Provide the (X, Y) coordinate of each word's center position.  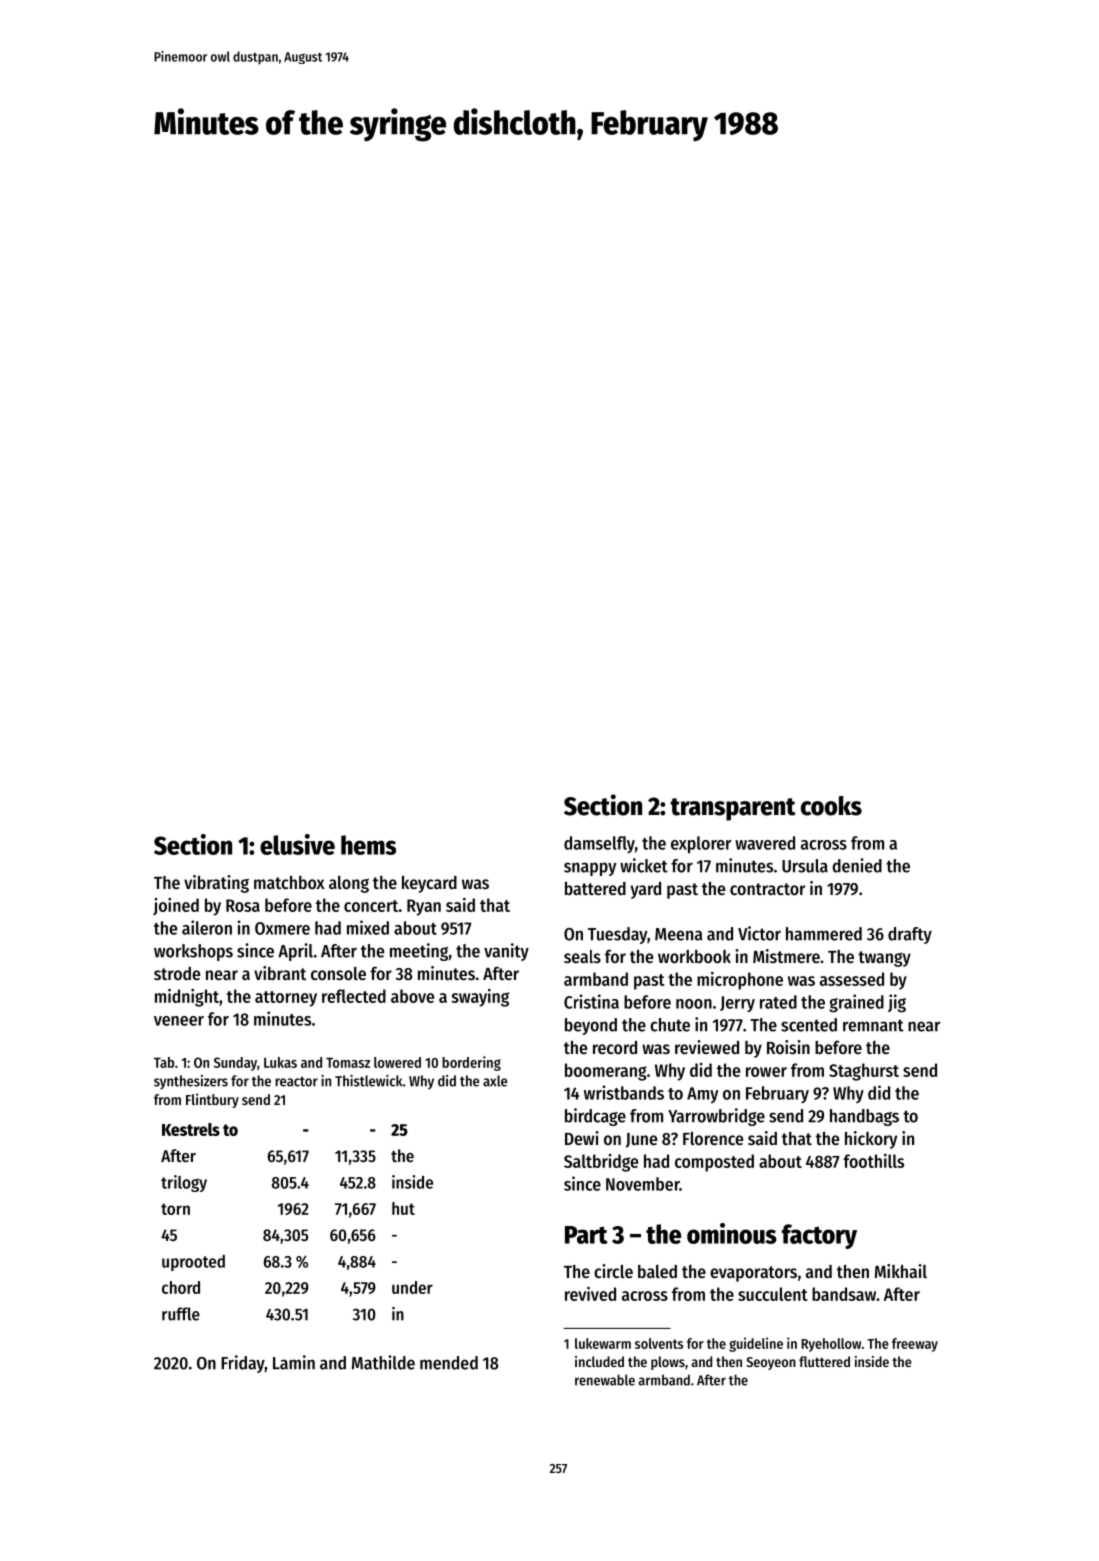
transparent (733, 809)
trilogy (184, 1183)
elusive (297, 844)
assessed (852, 979)
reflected (354, 996)
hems (368, 845)
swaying (480, 998)
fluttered (824, 1361)
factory (819, 1236)
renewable (605, 1380)
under (412, 1287)
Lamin (294, 1362)
